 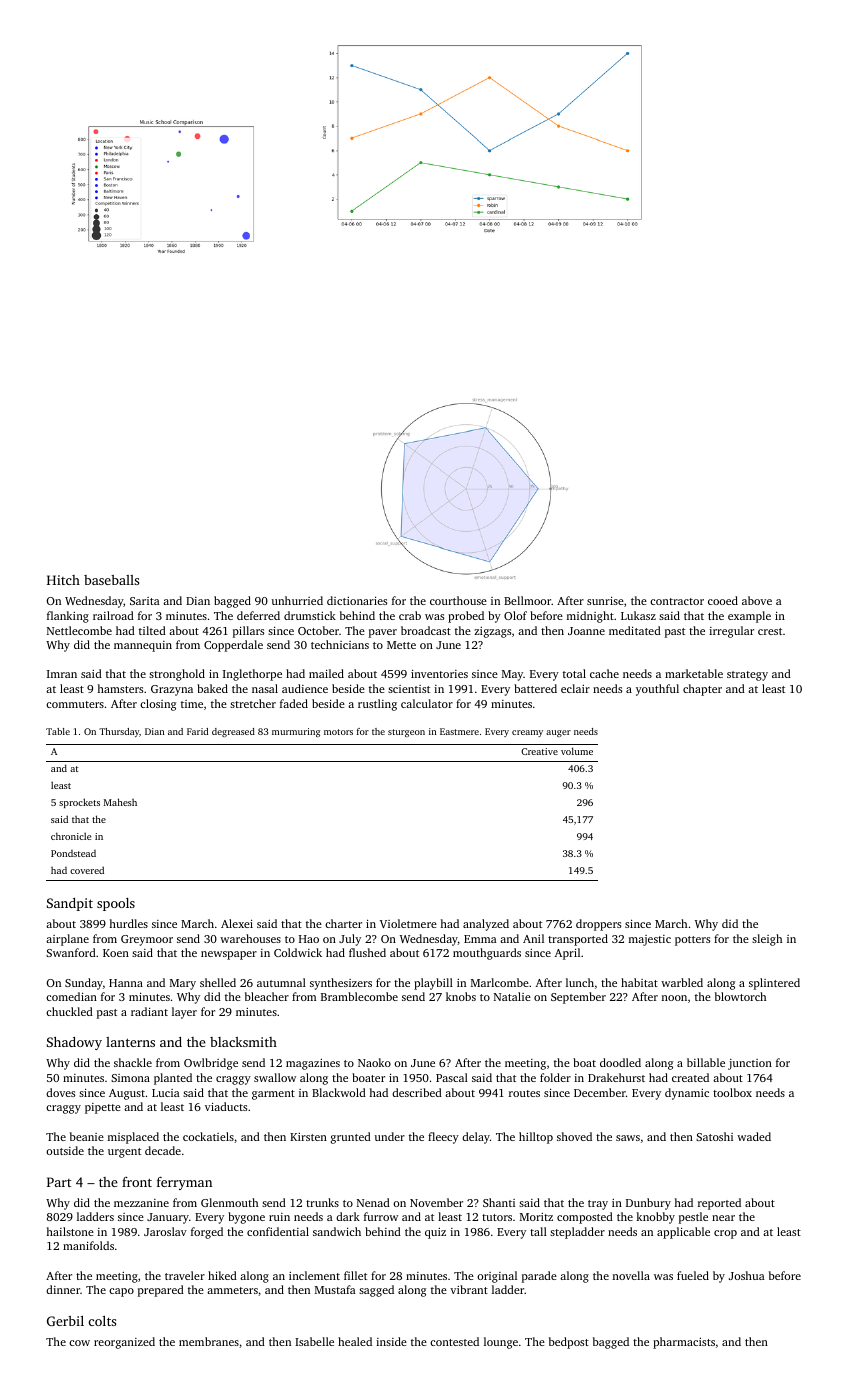 What do you see at coordinates (469, 1289) in the page?
I see `vibrant` at bounding box center [469, 1289].
